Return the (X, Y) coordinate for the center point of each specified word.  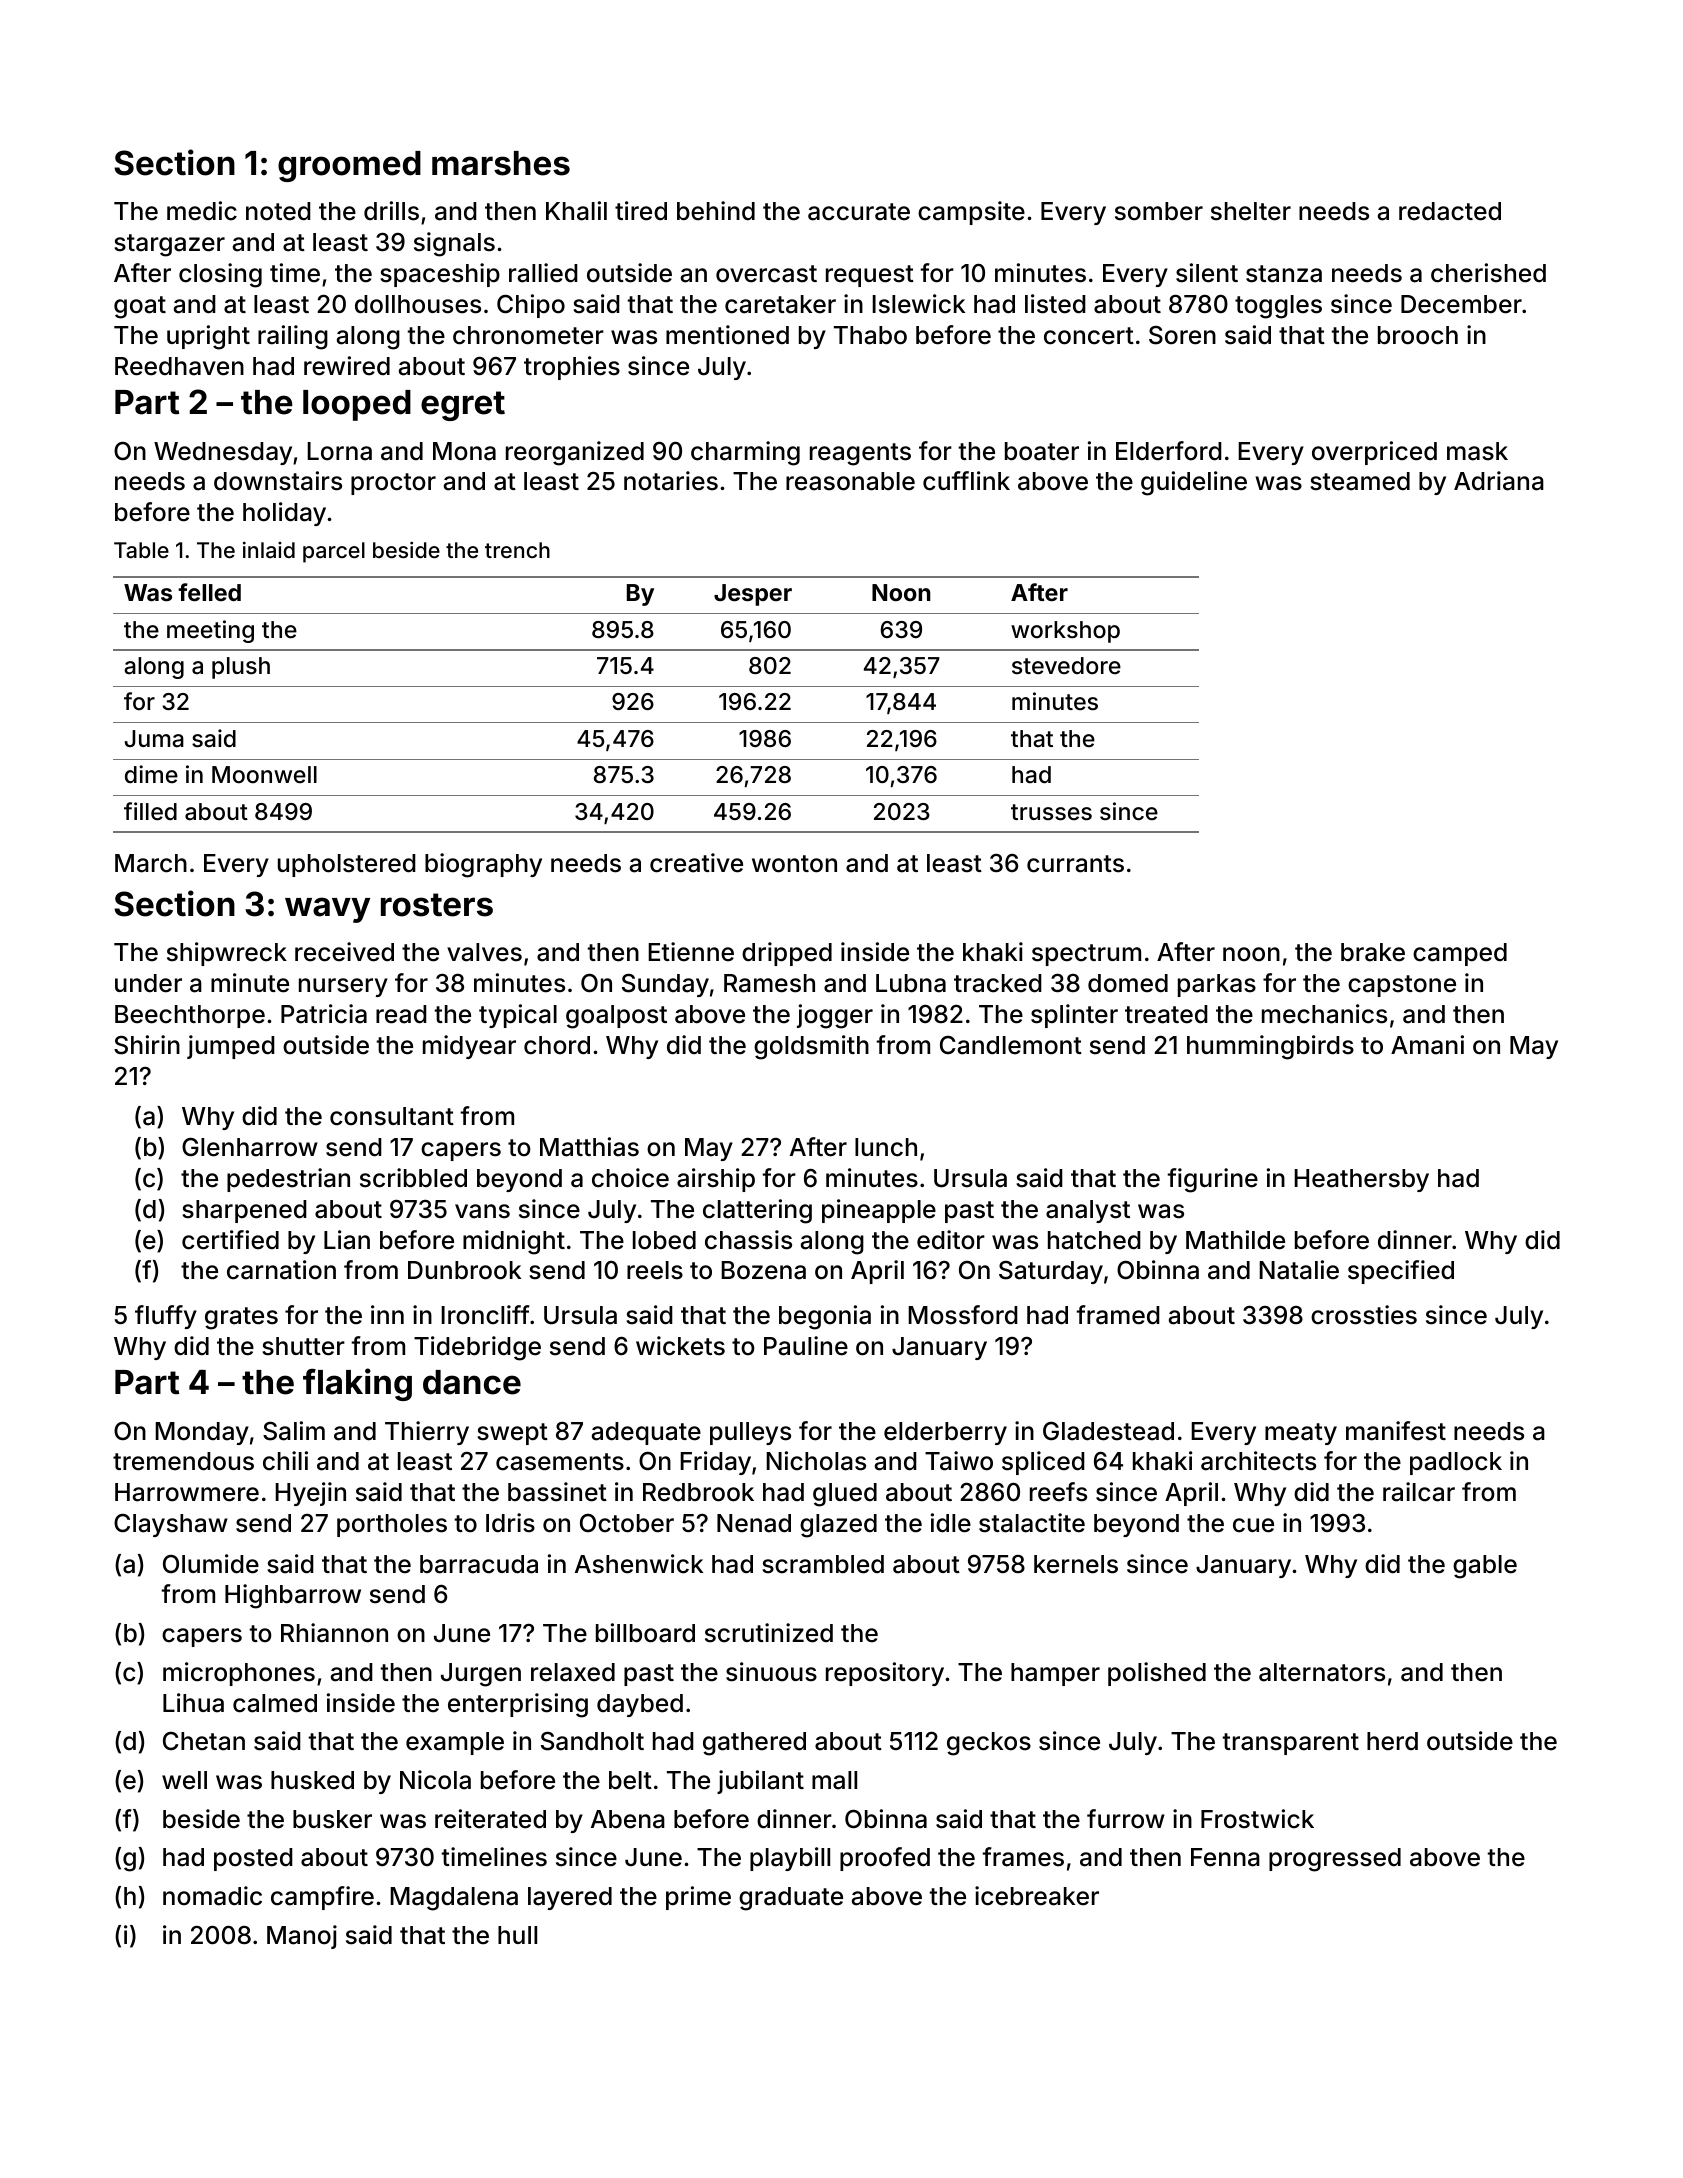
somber (1159, 211)
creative (696, 863)
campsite (971, 213)
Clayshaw (171, 1525)
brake (1373, 952)
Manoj (302, 1937)
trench (517, 550)
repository (885, 1674)
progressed (1335, 1860)
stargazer (169, 245)
